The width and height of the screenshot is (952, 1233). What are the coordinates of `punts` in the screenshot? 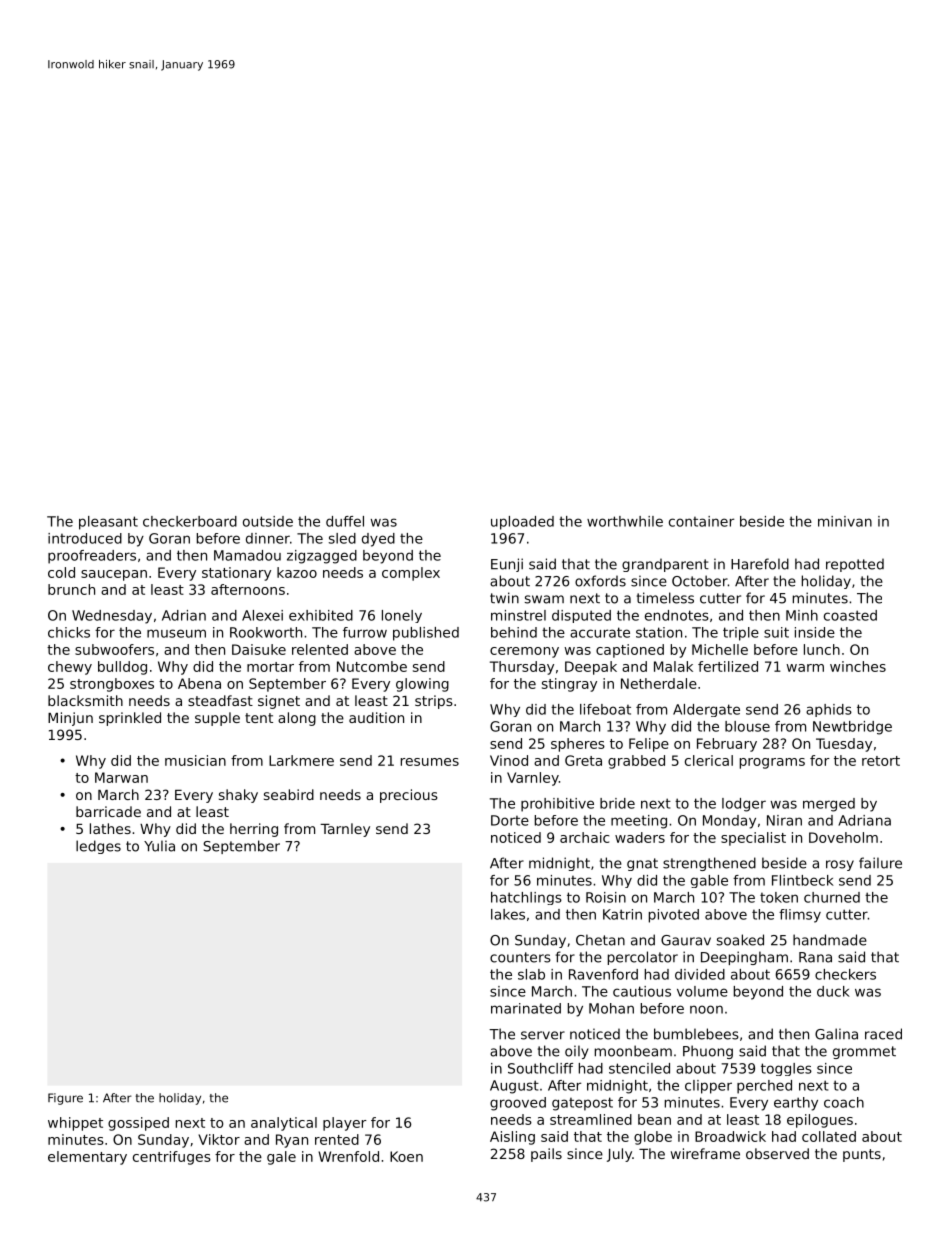 It's located at (862, 1155).
